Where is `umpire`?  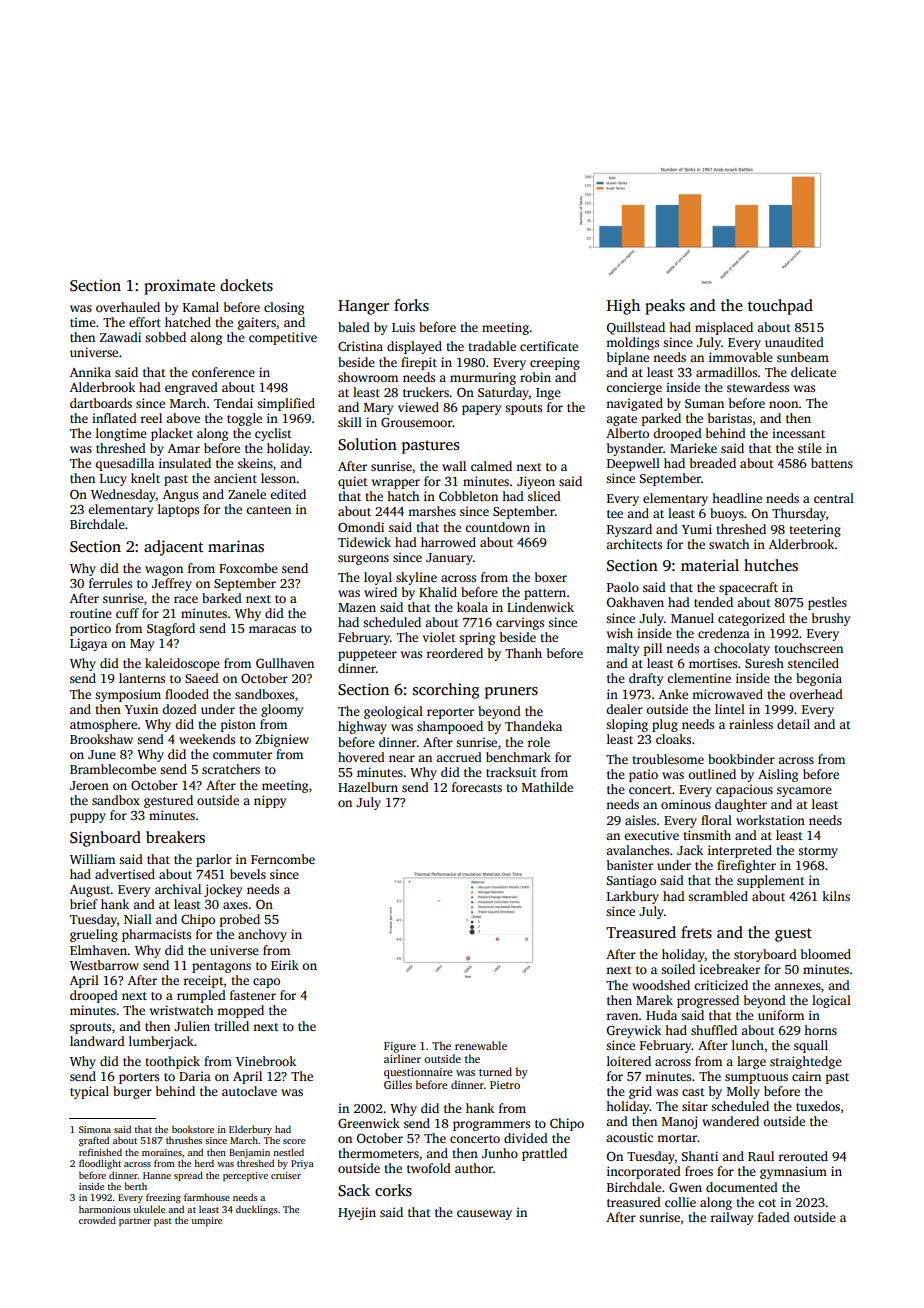 umpire is located at coordinates (206, 1221).
